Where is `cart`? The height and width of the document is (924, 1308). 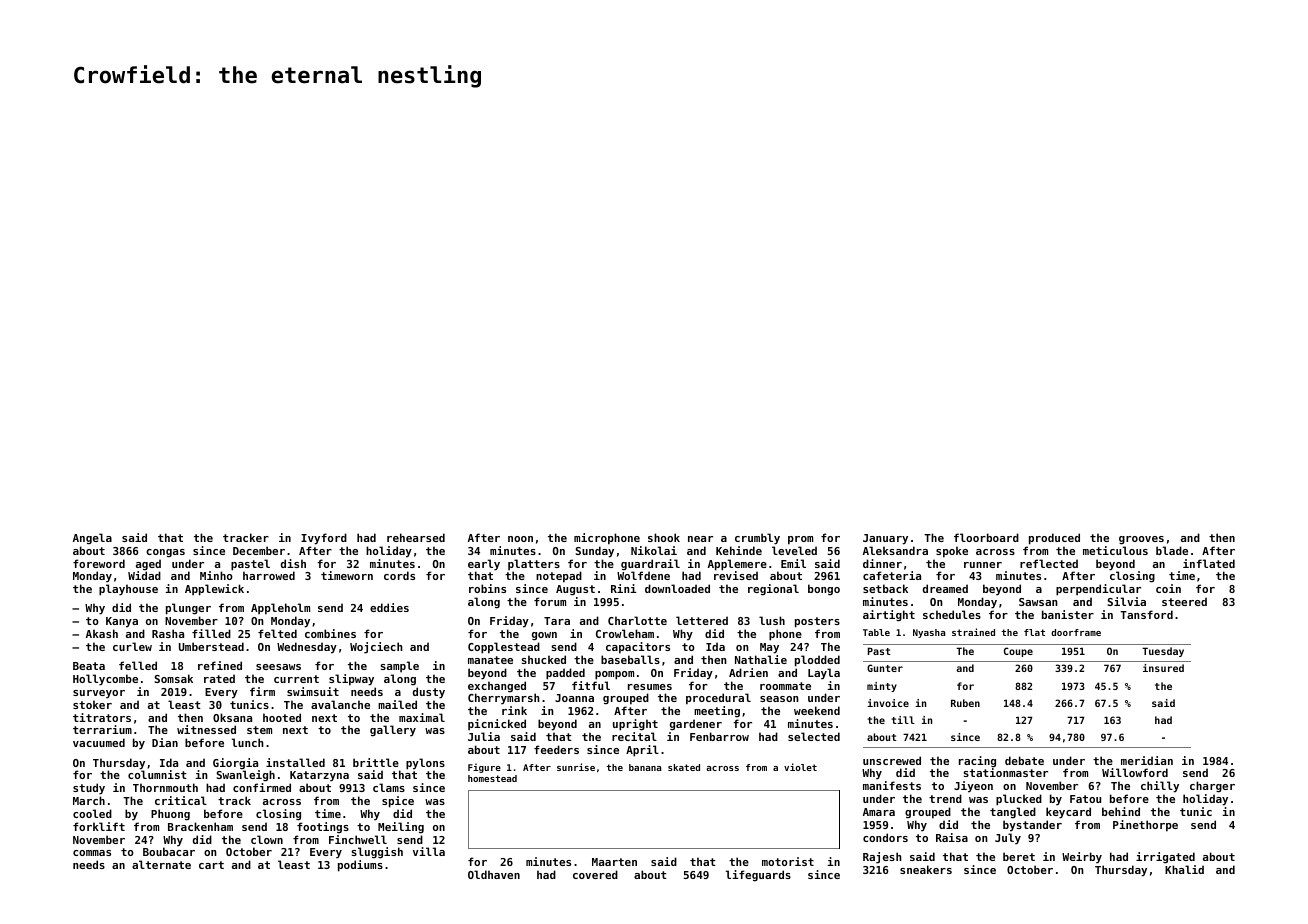
cart is located at coordinates (211, 865).
